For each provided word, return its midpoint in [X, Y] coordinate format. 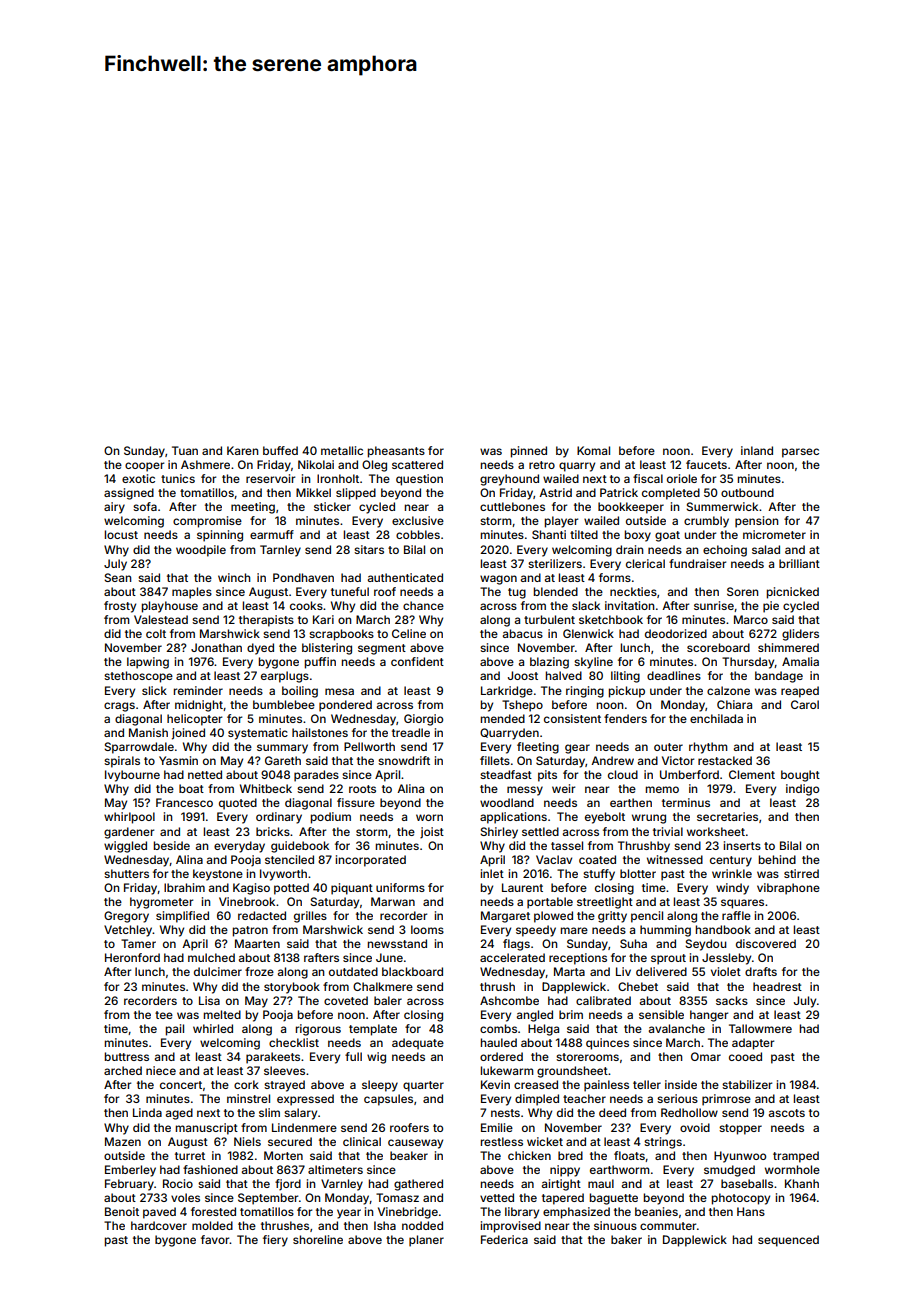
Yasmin [178, 760]
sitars [369, 549]
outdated [353, 971]
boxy [638, 536]
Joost [523, 675]
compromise [207, 522]
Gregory [126, 917]
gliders [800, 635]
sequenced [788, 1241]
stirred [801, 873]
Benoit [122, 1211]
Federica [504, 1239]
